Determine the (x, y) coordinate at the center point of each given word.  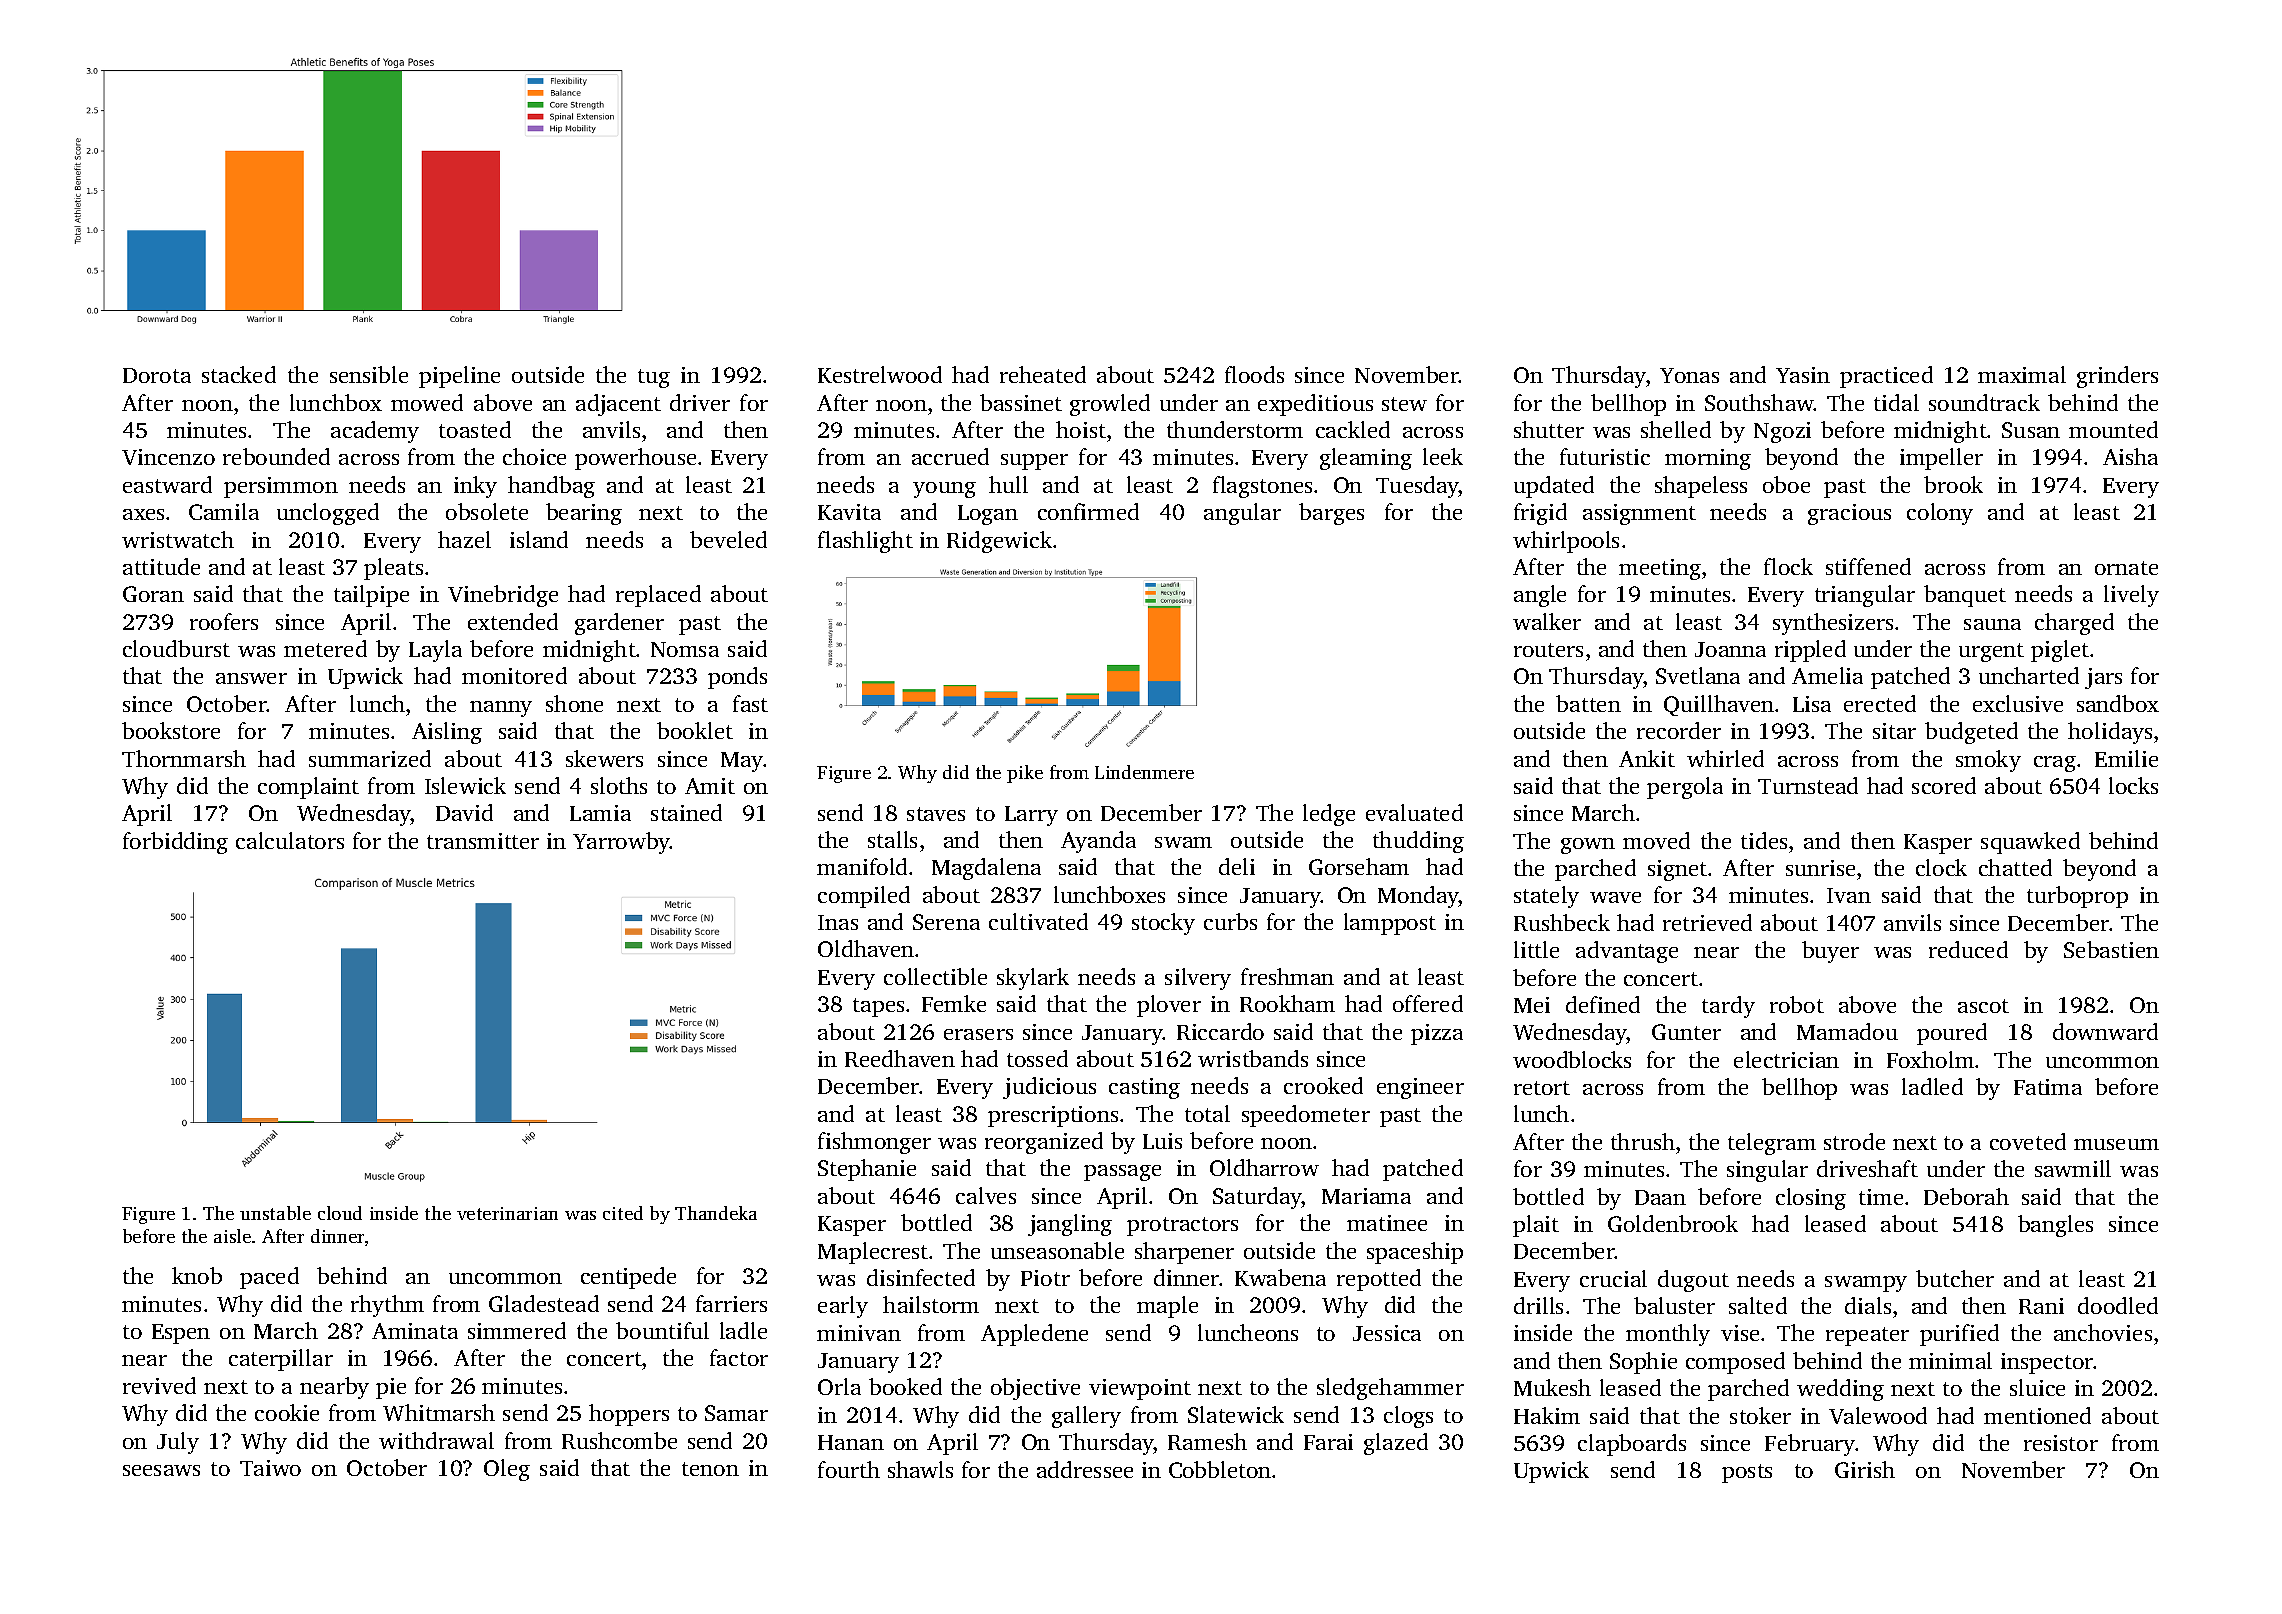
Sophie (1643, 1363)
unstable (275, 1213)
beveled (728, 539)
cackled (1353, 429)
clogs (1408, 1417)
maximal (2022, 374)
